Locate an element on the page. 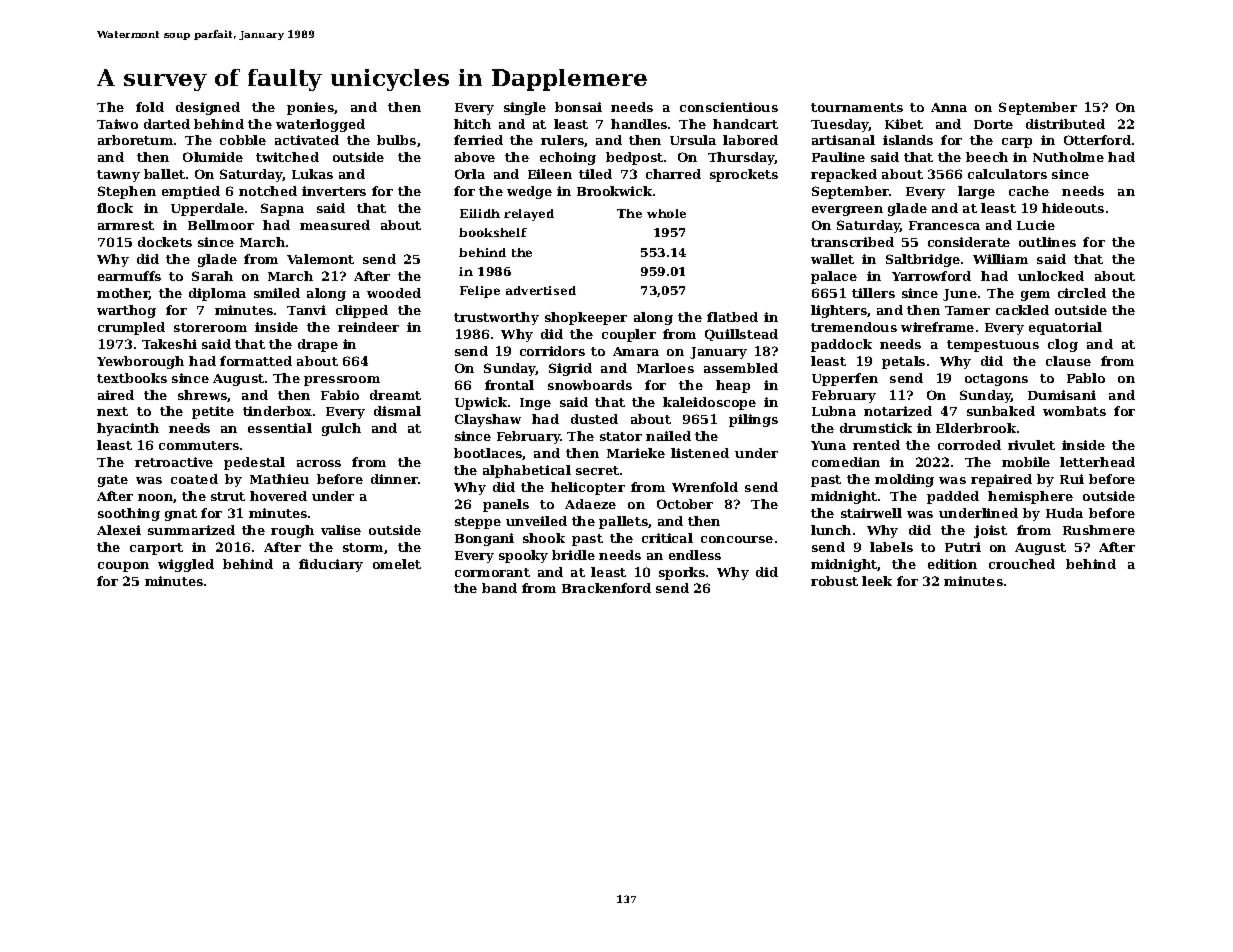 The image size is (1233, 952). alphabetical is located at coordinates (527, 471).
